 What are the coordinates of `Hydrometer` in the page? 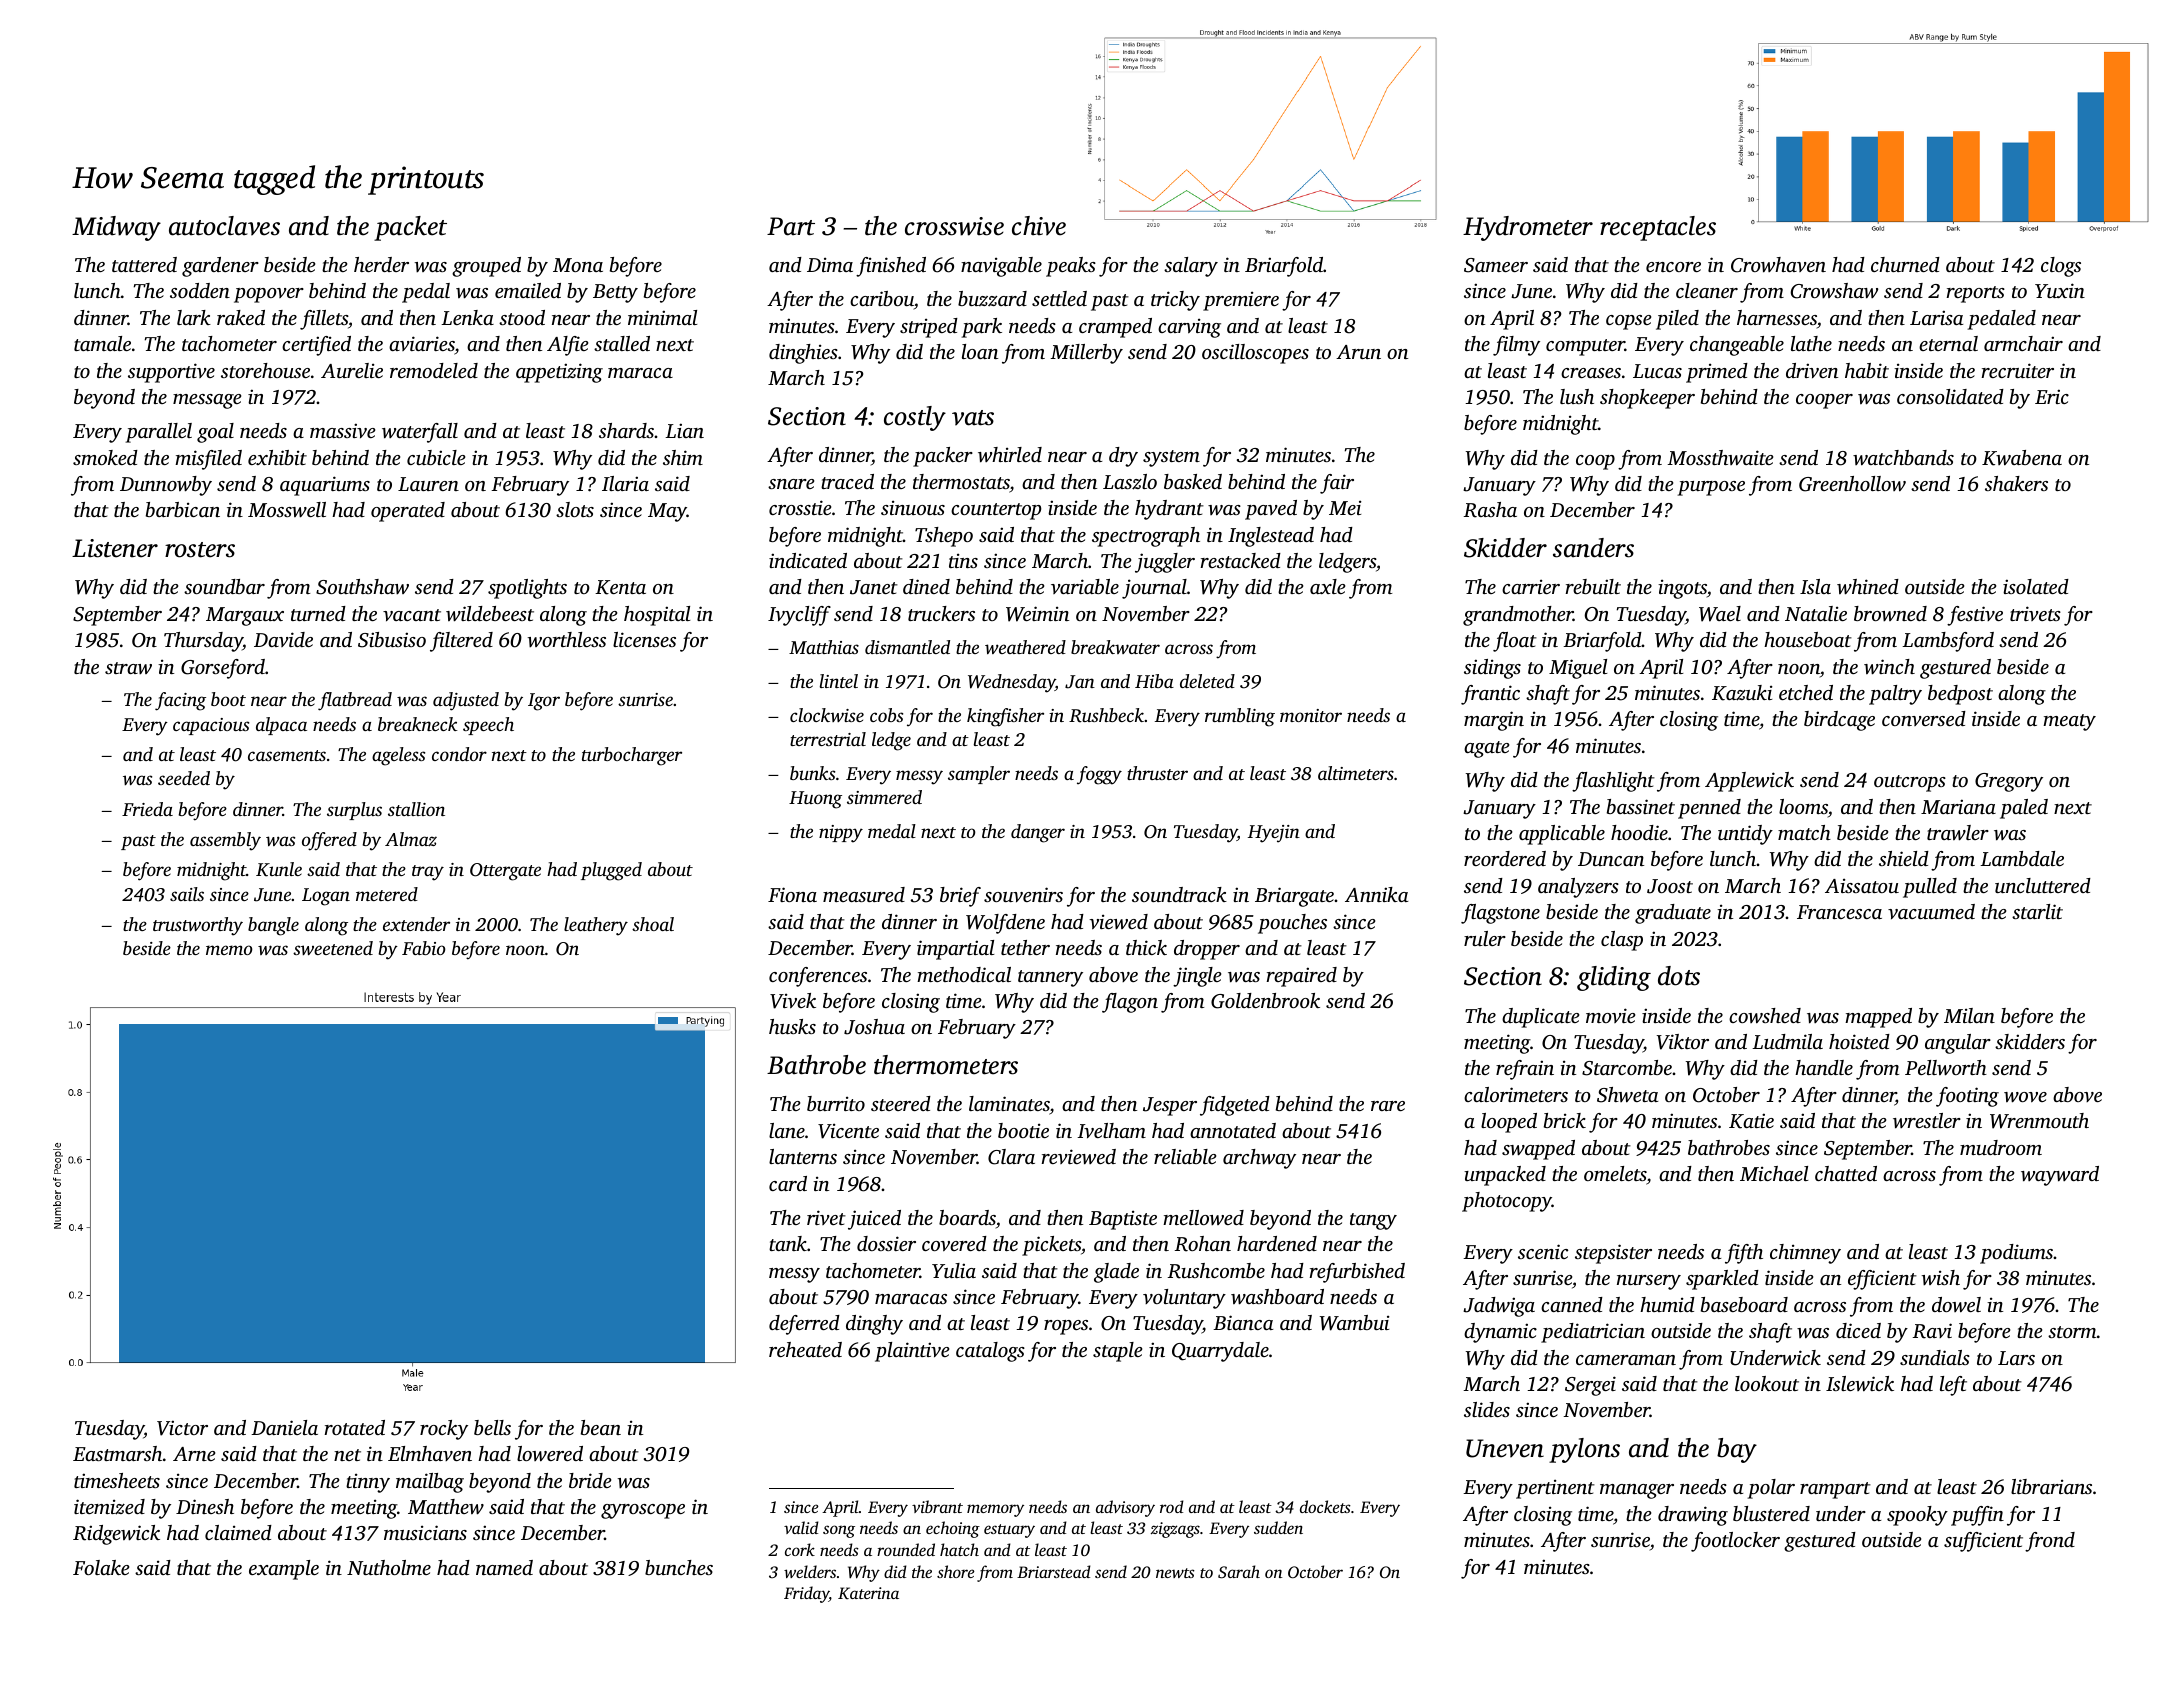 It's located at (1528, 228).
